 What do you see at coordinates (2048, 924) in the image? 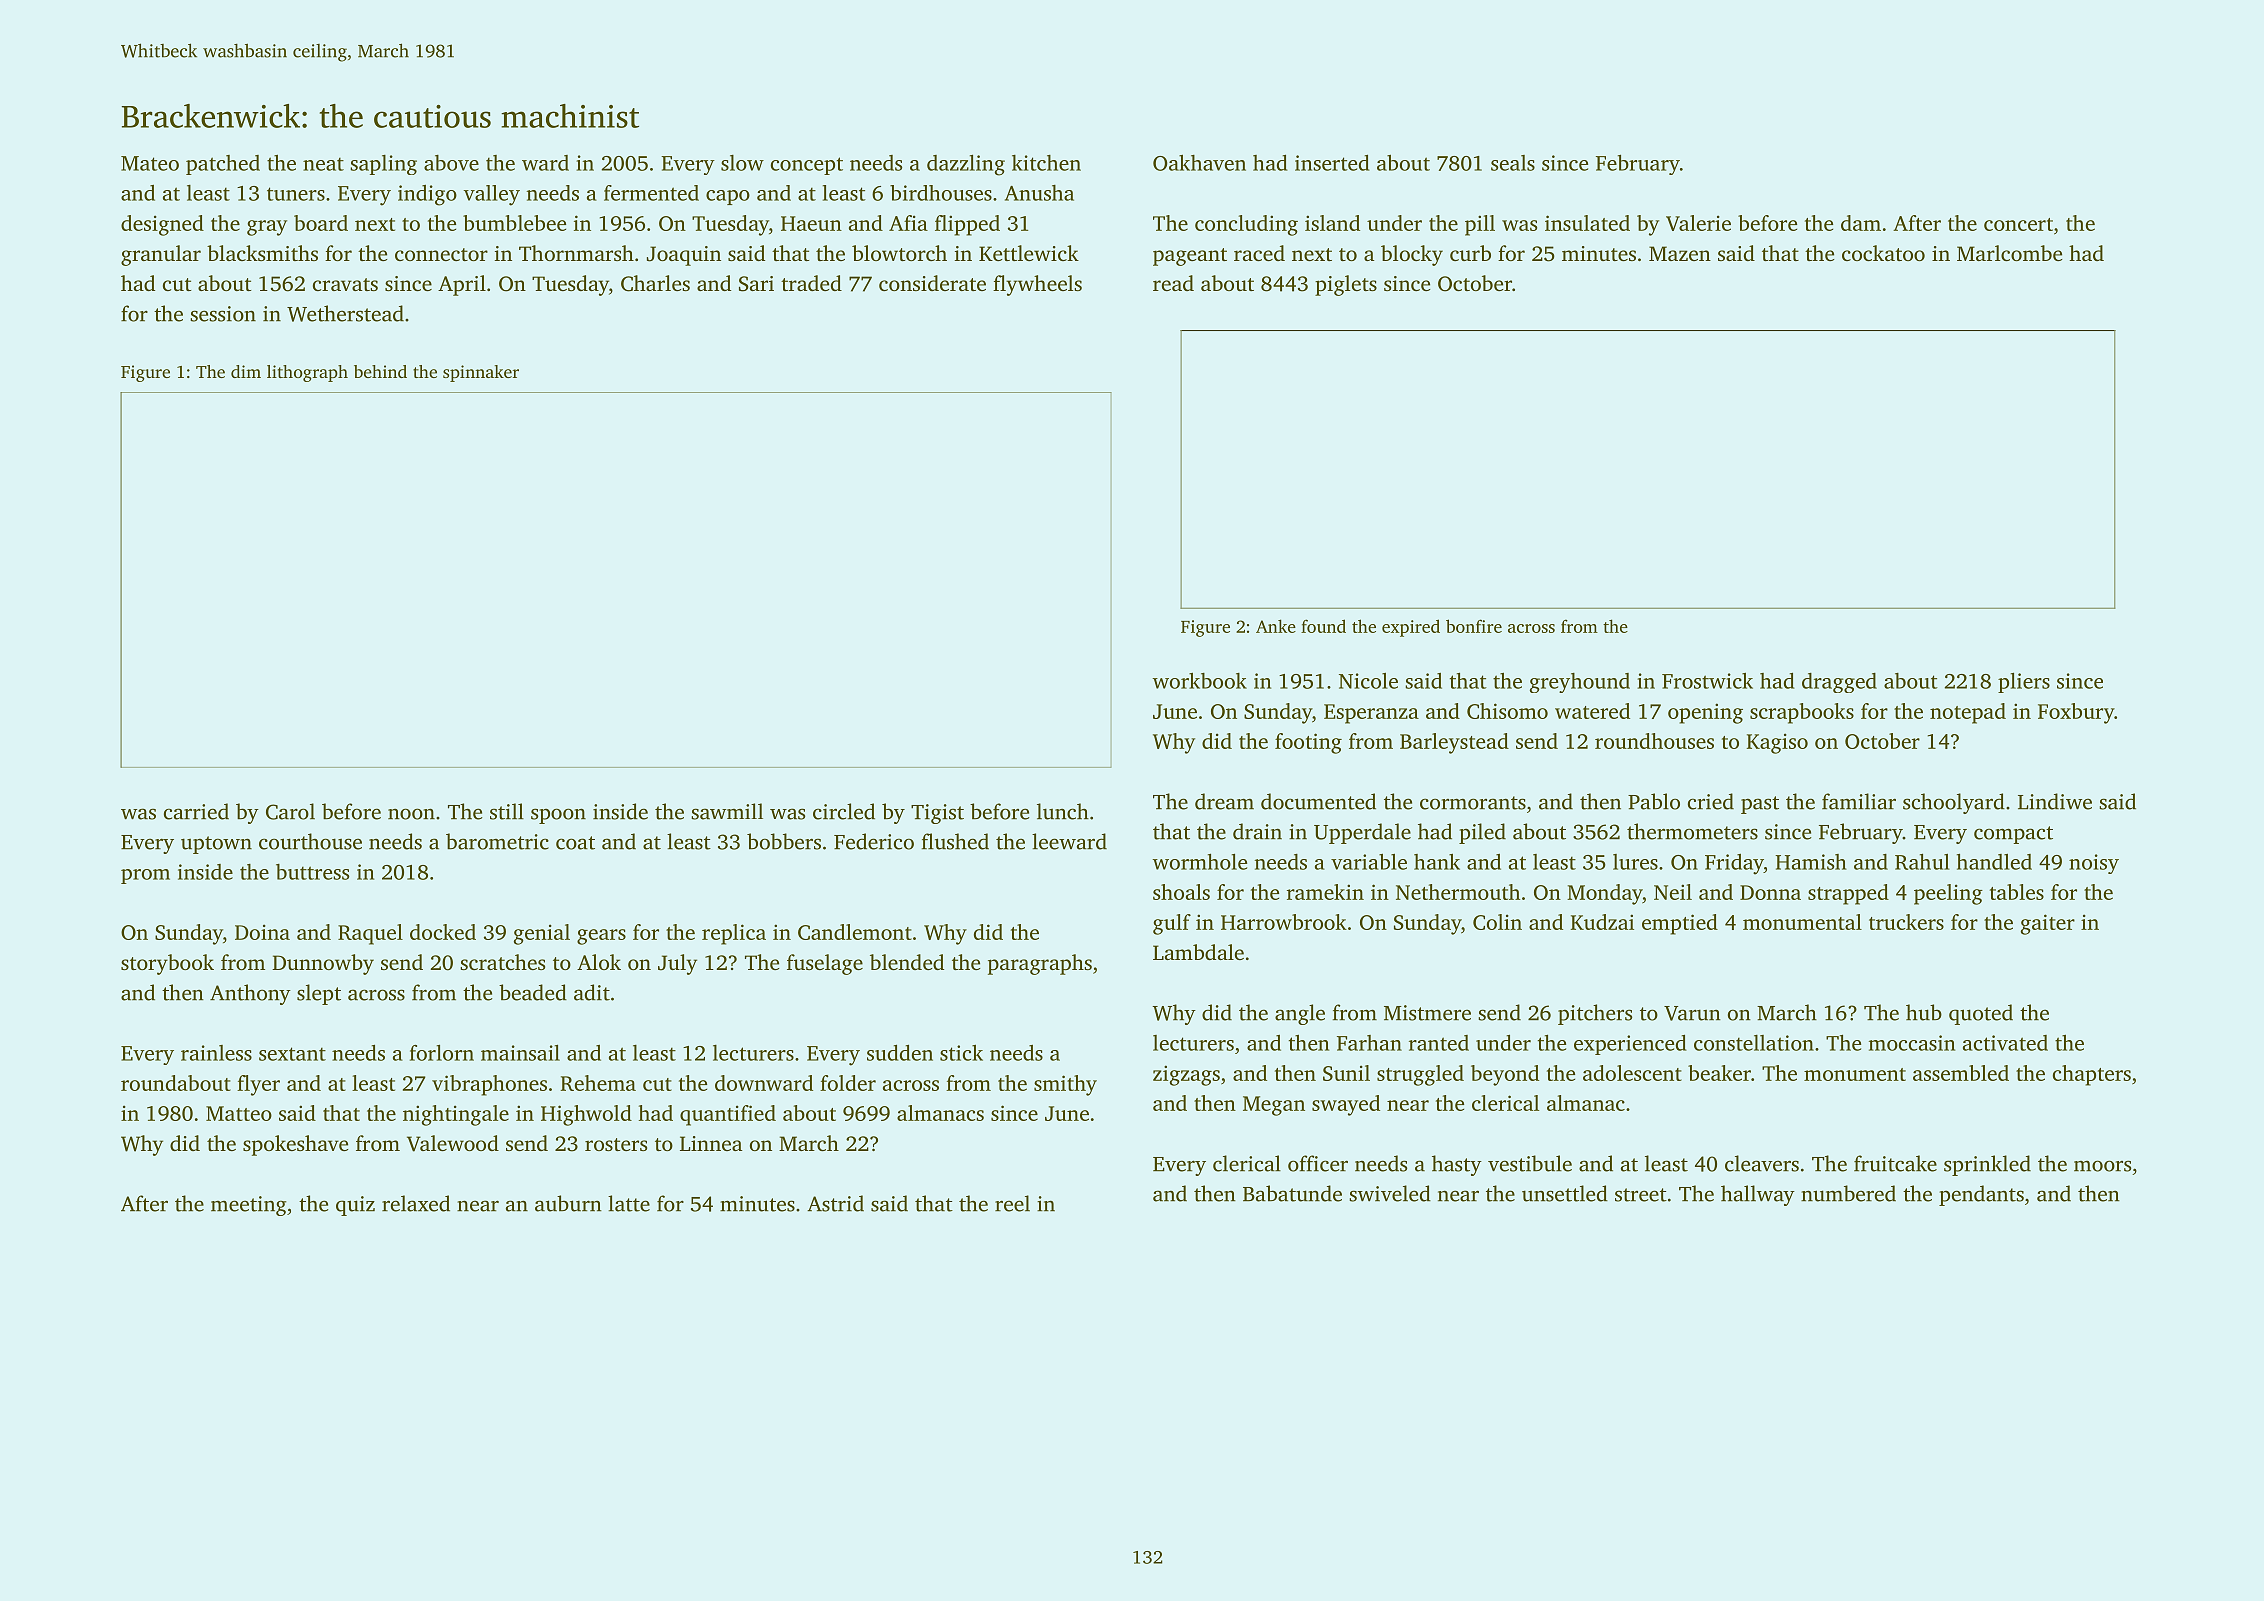
I see `gaiter` at bounding box center [2048, 924].
